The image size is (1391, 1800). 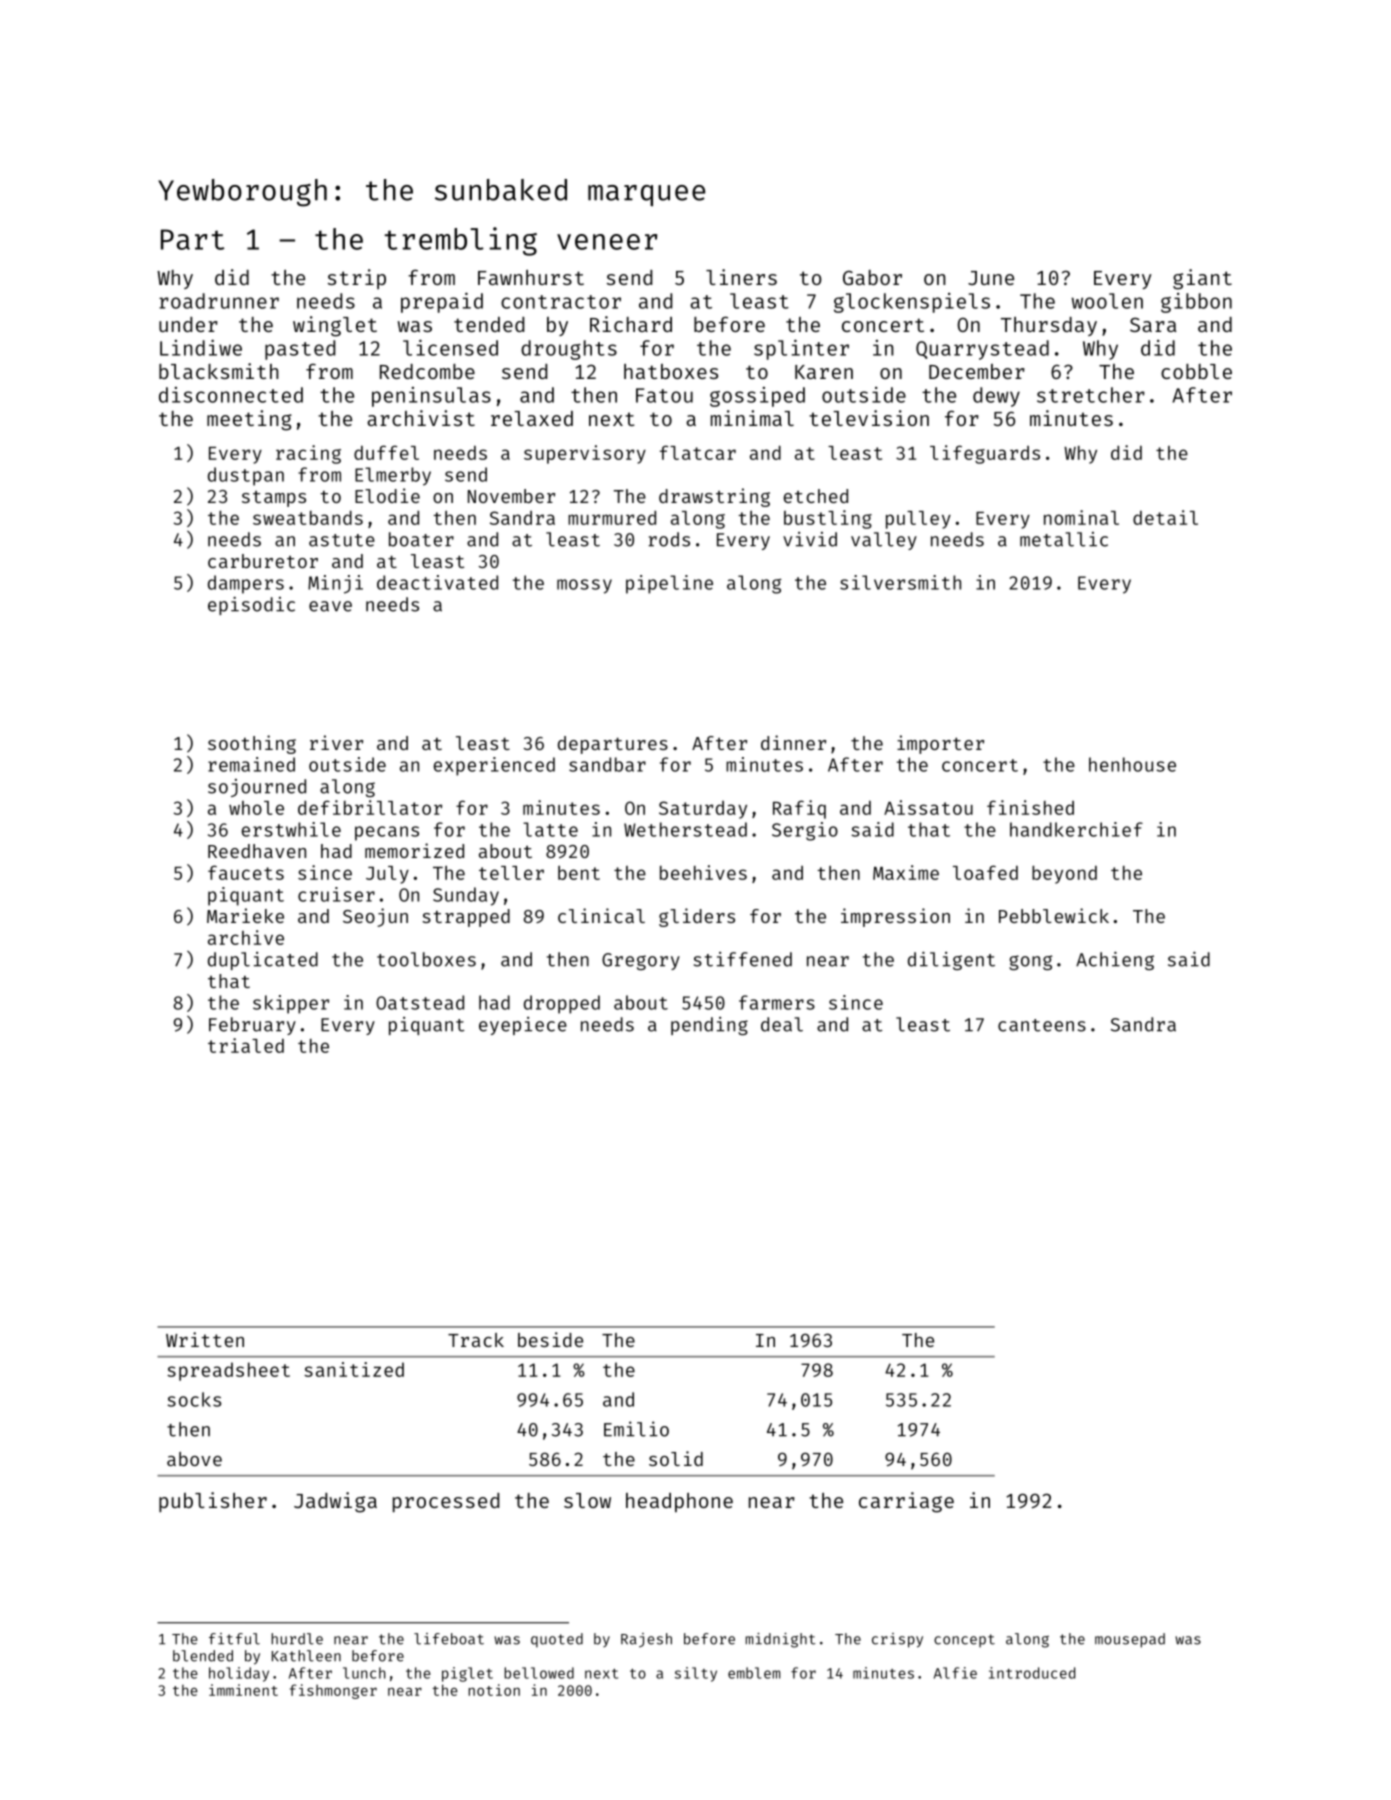 I want to click on trialed, so click(x=246, y=1045).
